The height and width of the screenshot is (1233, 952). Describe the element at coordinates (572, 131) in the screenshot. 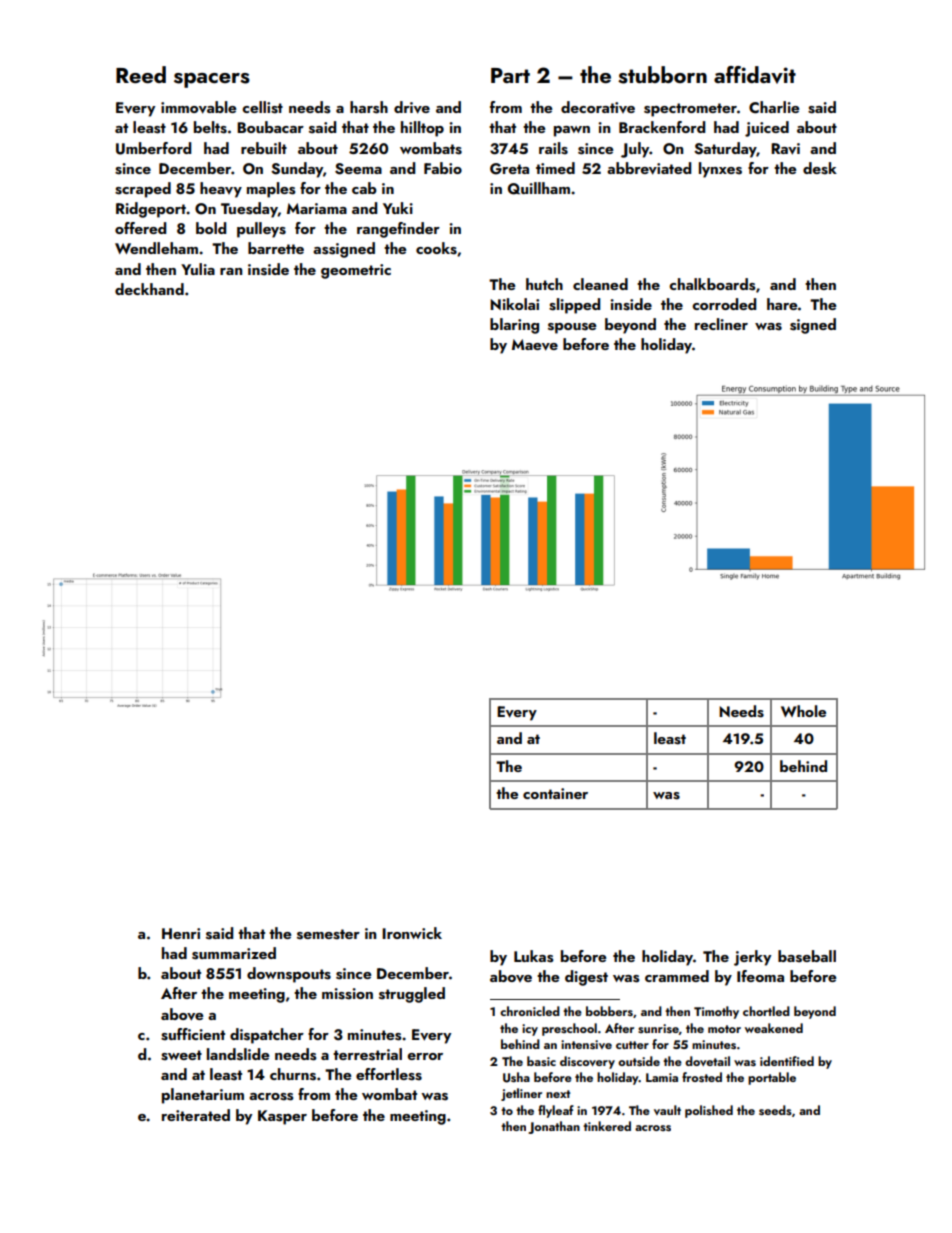

I see `pawn` at that location.
